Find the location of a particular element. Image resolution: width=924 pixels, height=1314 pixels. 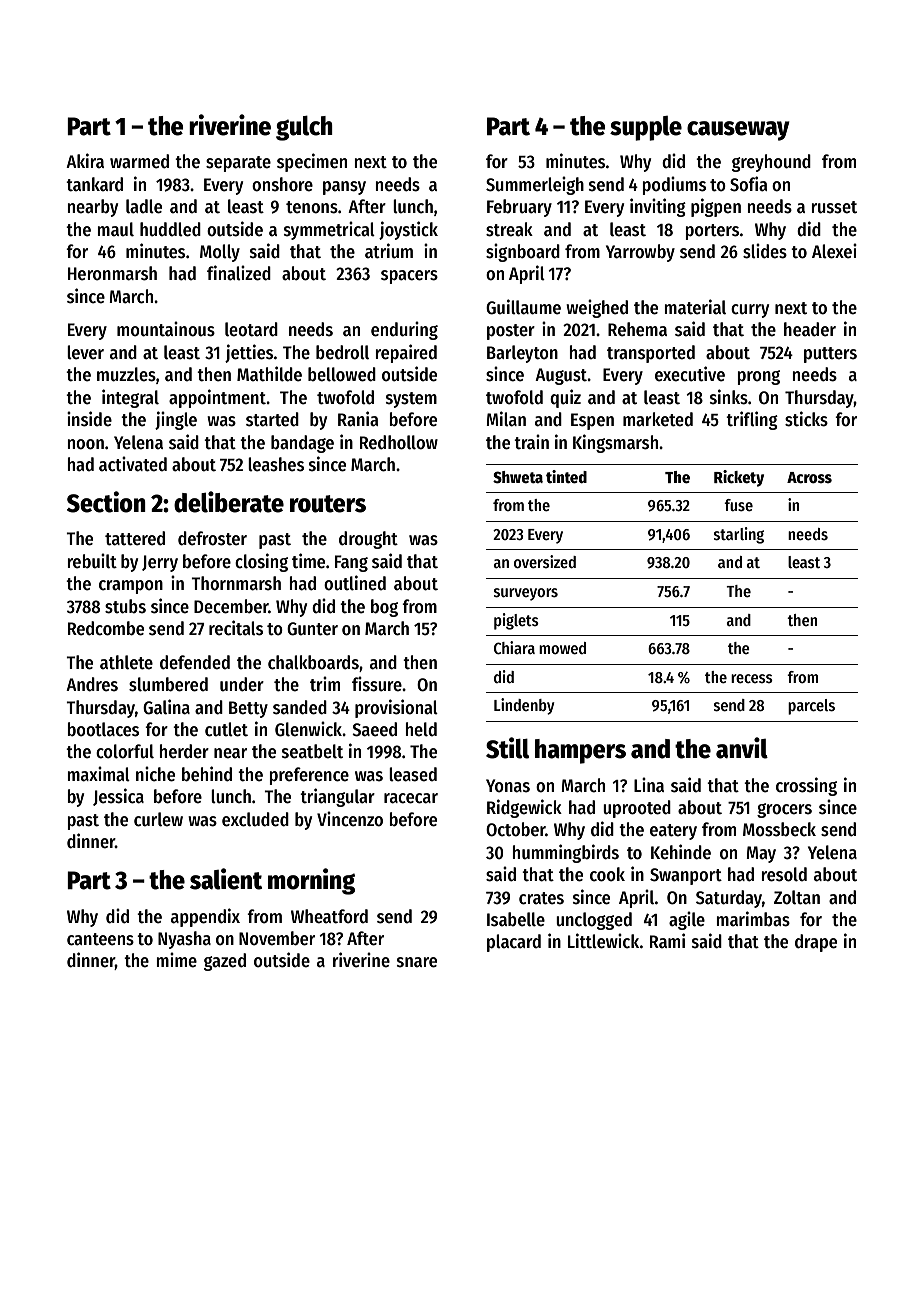

resold is located at coordinates (784, 874).
